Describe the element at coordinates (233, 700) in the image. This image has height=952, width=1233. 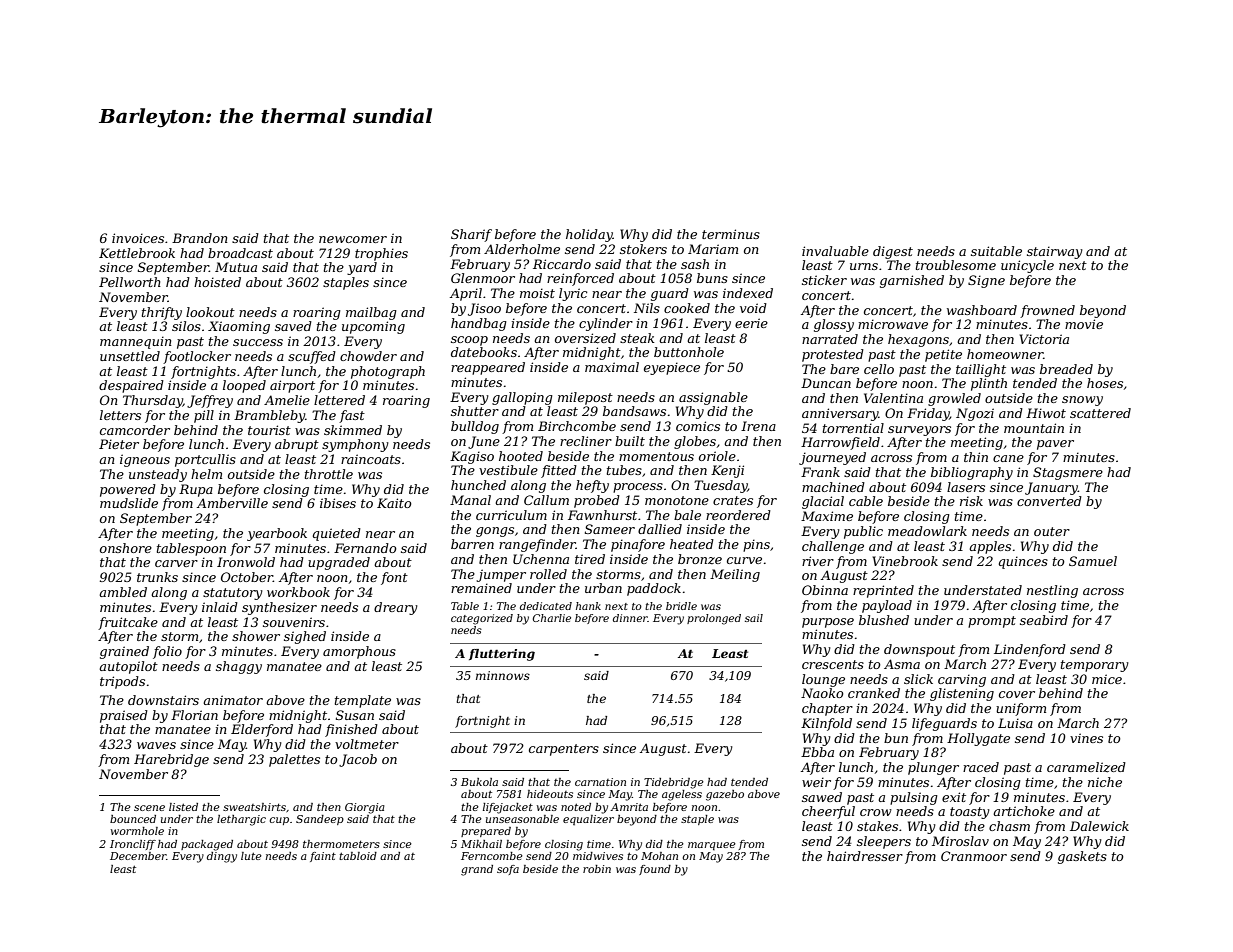
I see `animator` at that location.
